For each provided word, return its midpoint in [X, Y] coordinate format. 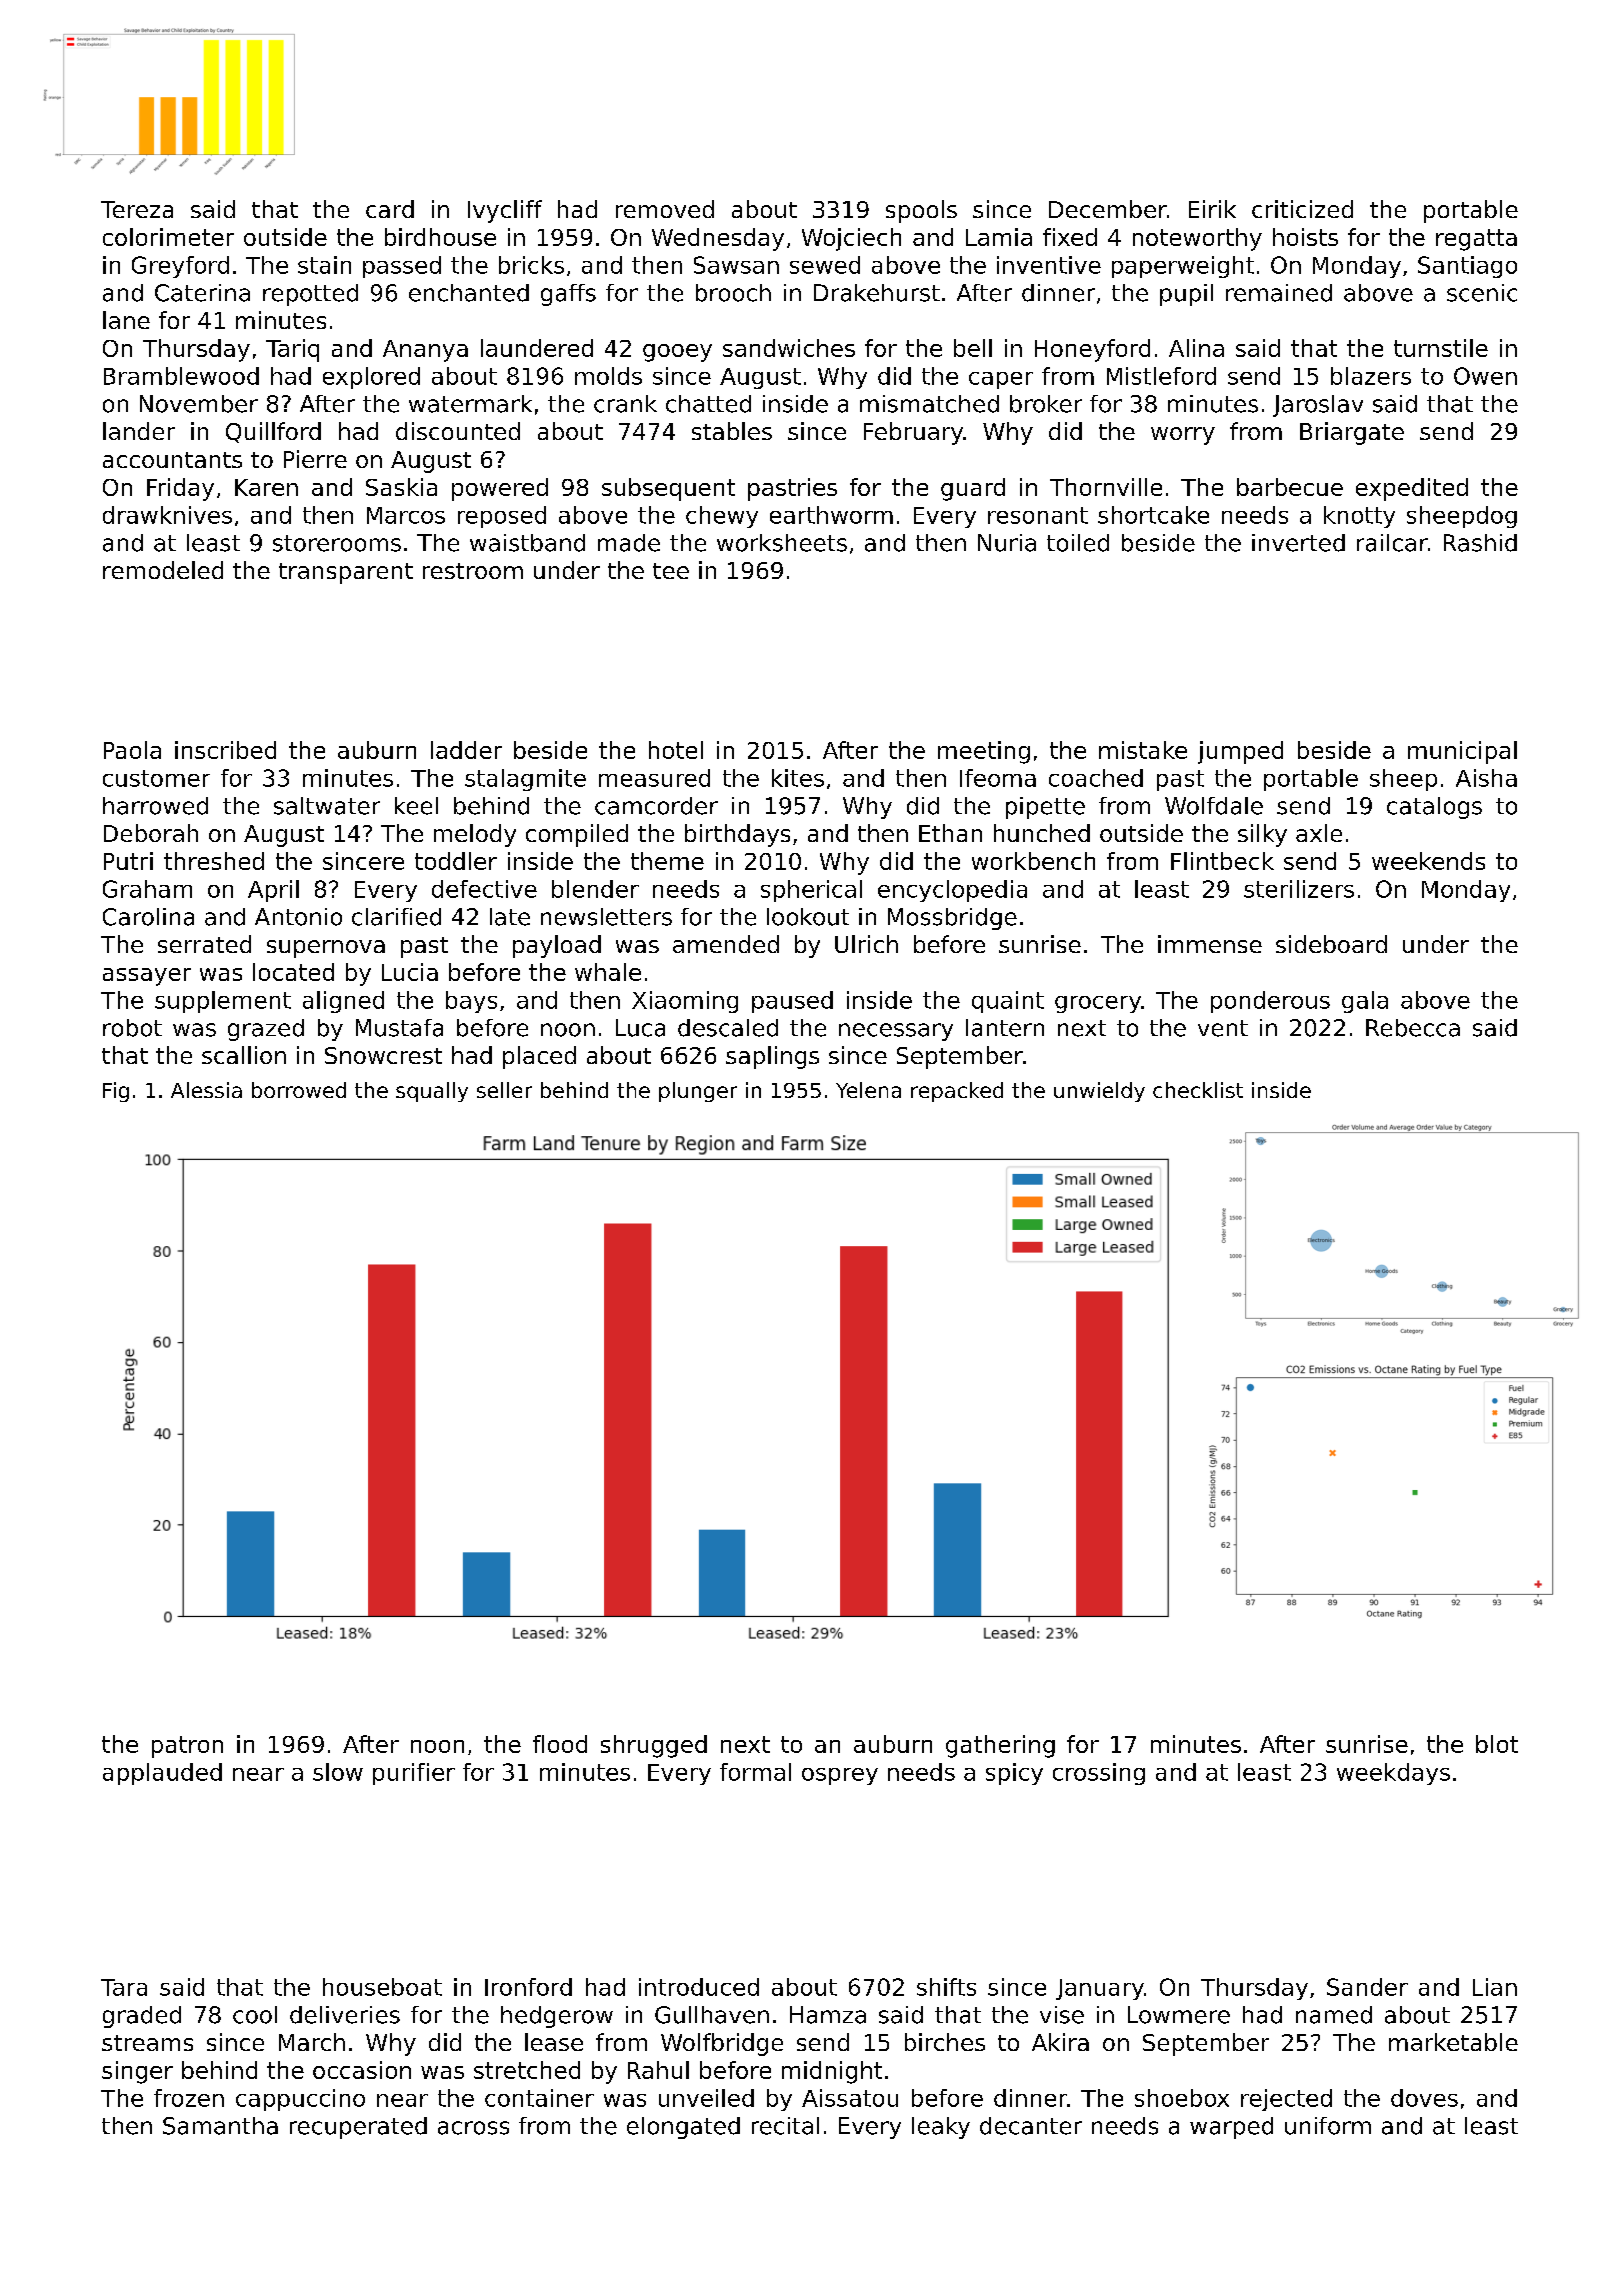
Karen [266, 487]
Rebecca [1413, 1028]
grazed [266, 1030]
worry [1183, 436]
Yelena [868, 1090]
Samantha [220, 2126]
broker [1046, 404]
